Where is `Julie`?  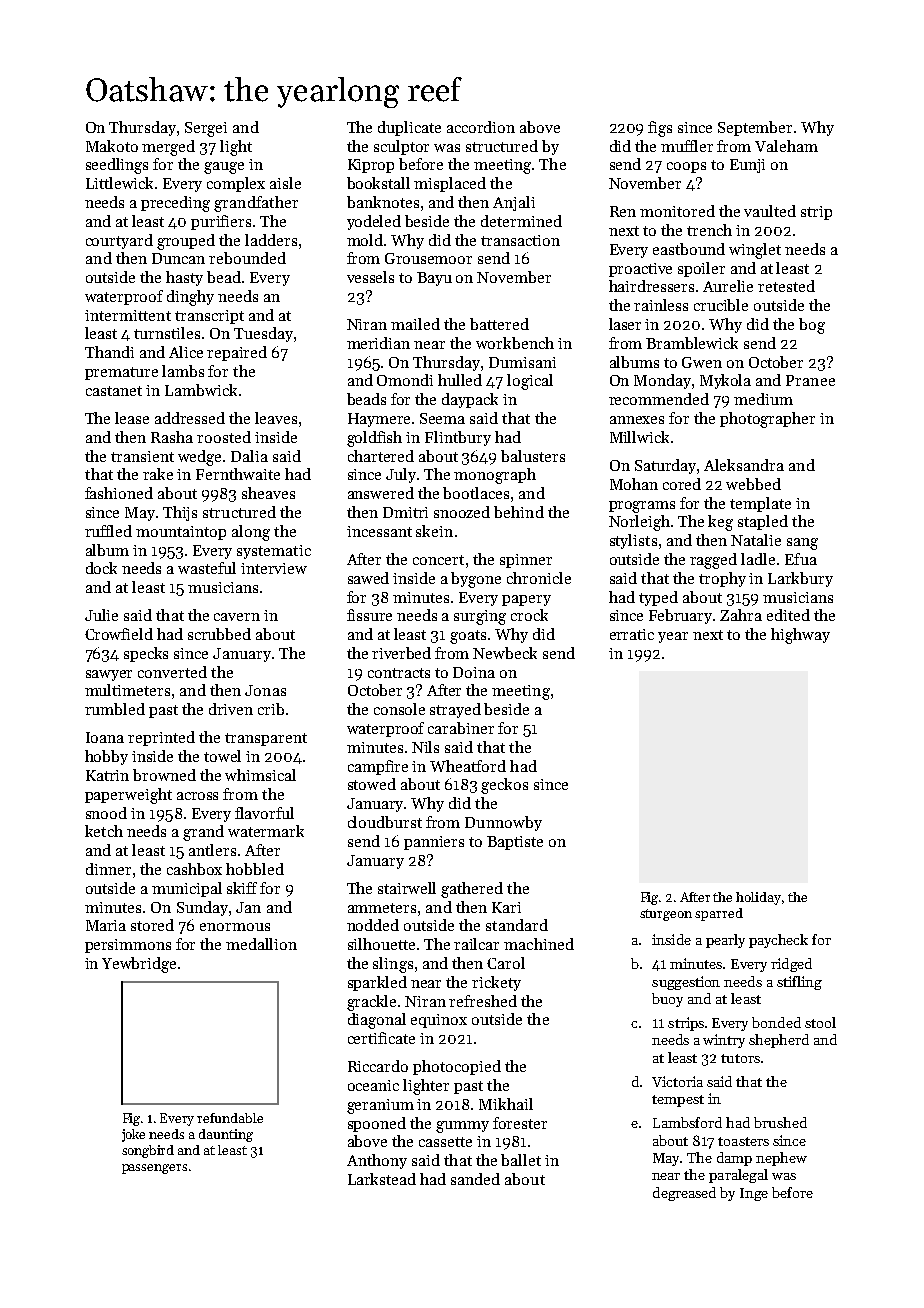 Julie is located at coordinates (101, 615).
